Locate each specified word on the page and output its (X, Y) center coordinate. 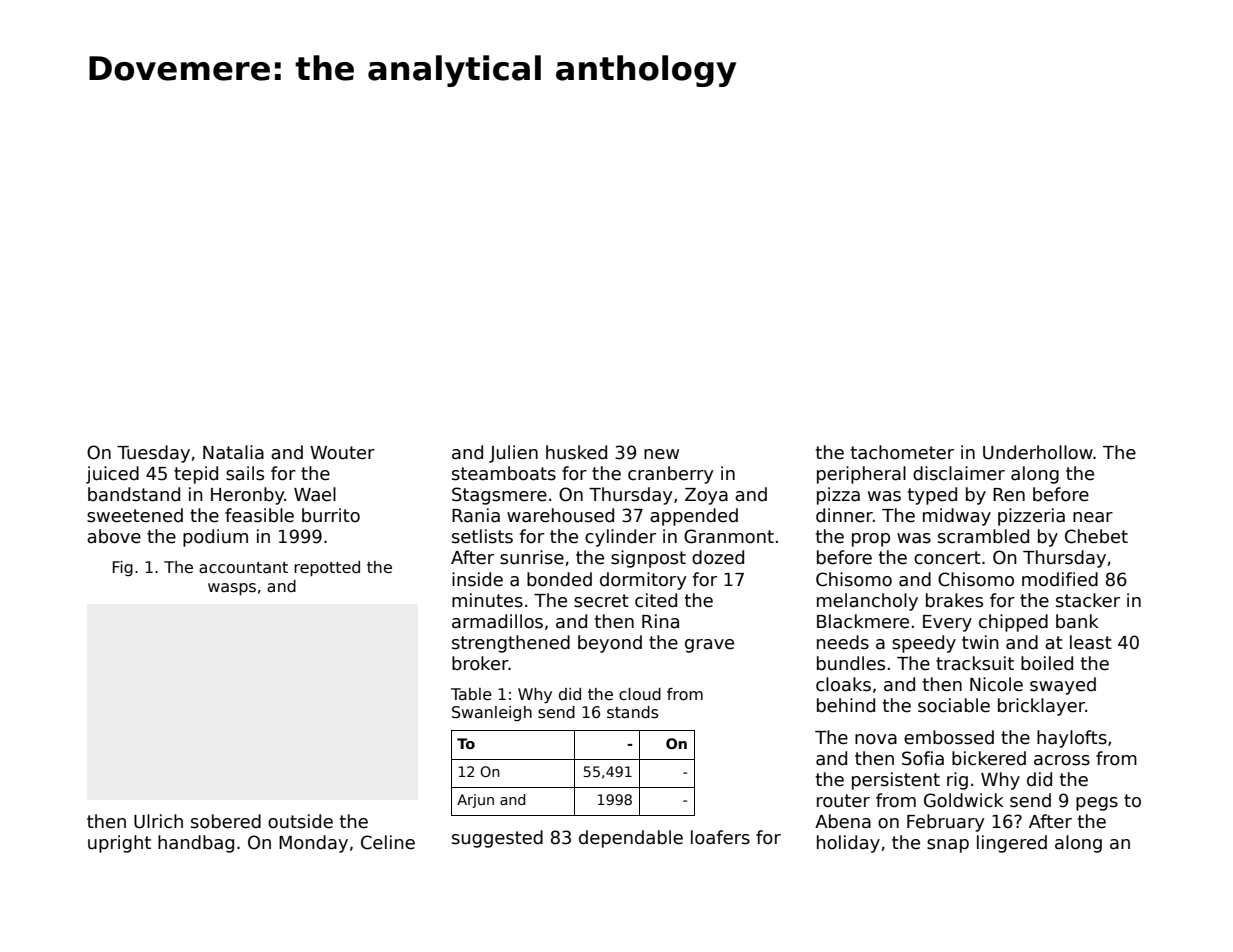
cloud (640, 694)
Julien (513, 454)
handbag (196, 844)
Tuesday (153, 454)
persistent (896, 781)
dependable (631, 839)
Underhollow (1038, 452)
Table (471, 694)
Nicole (996, 684)
